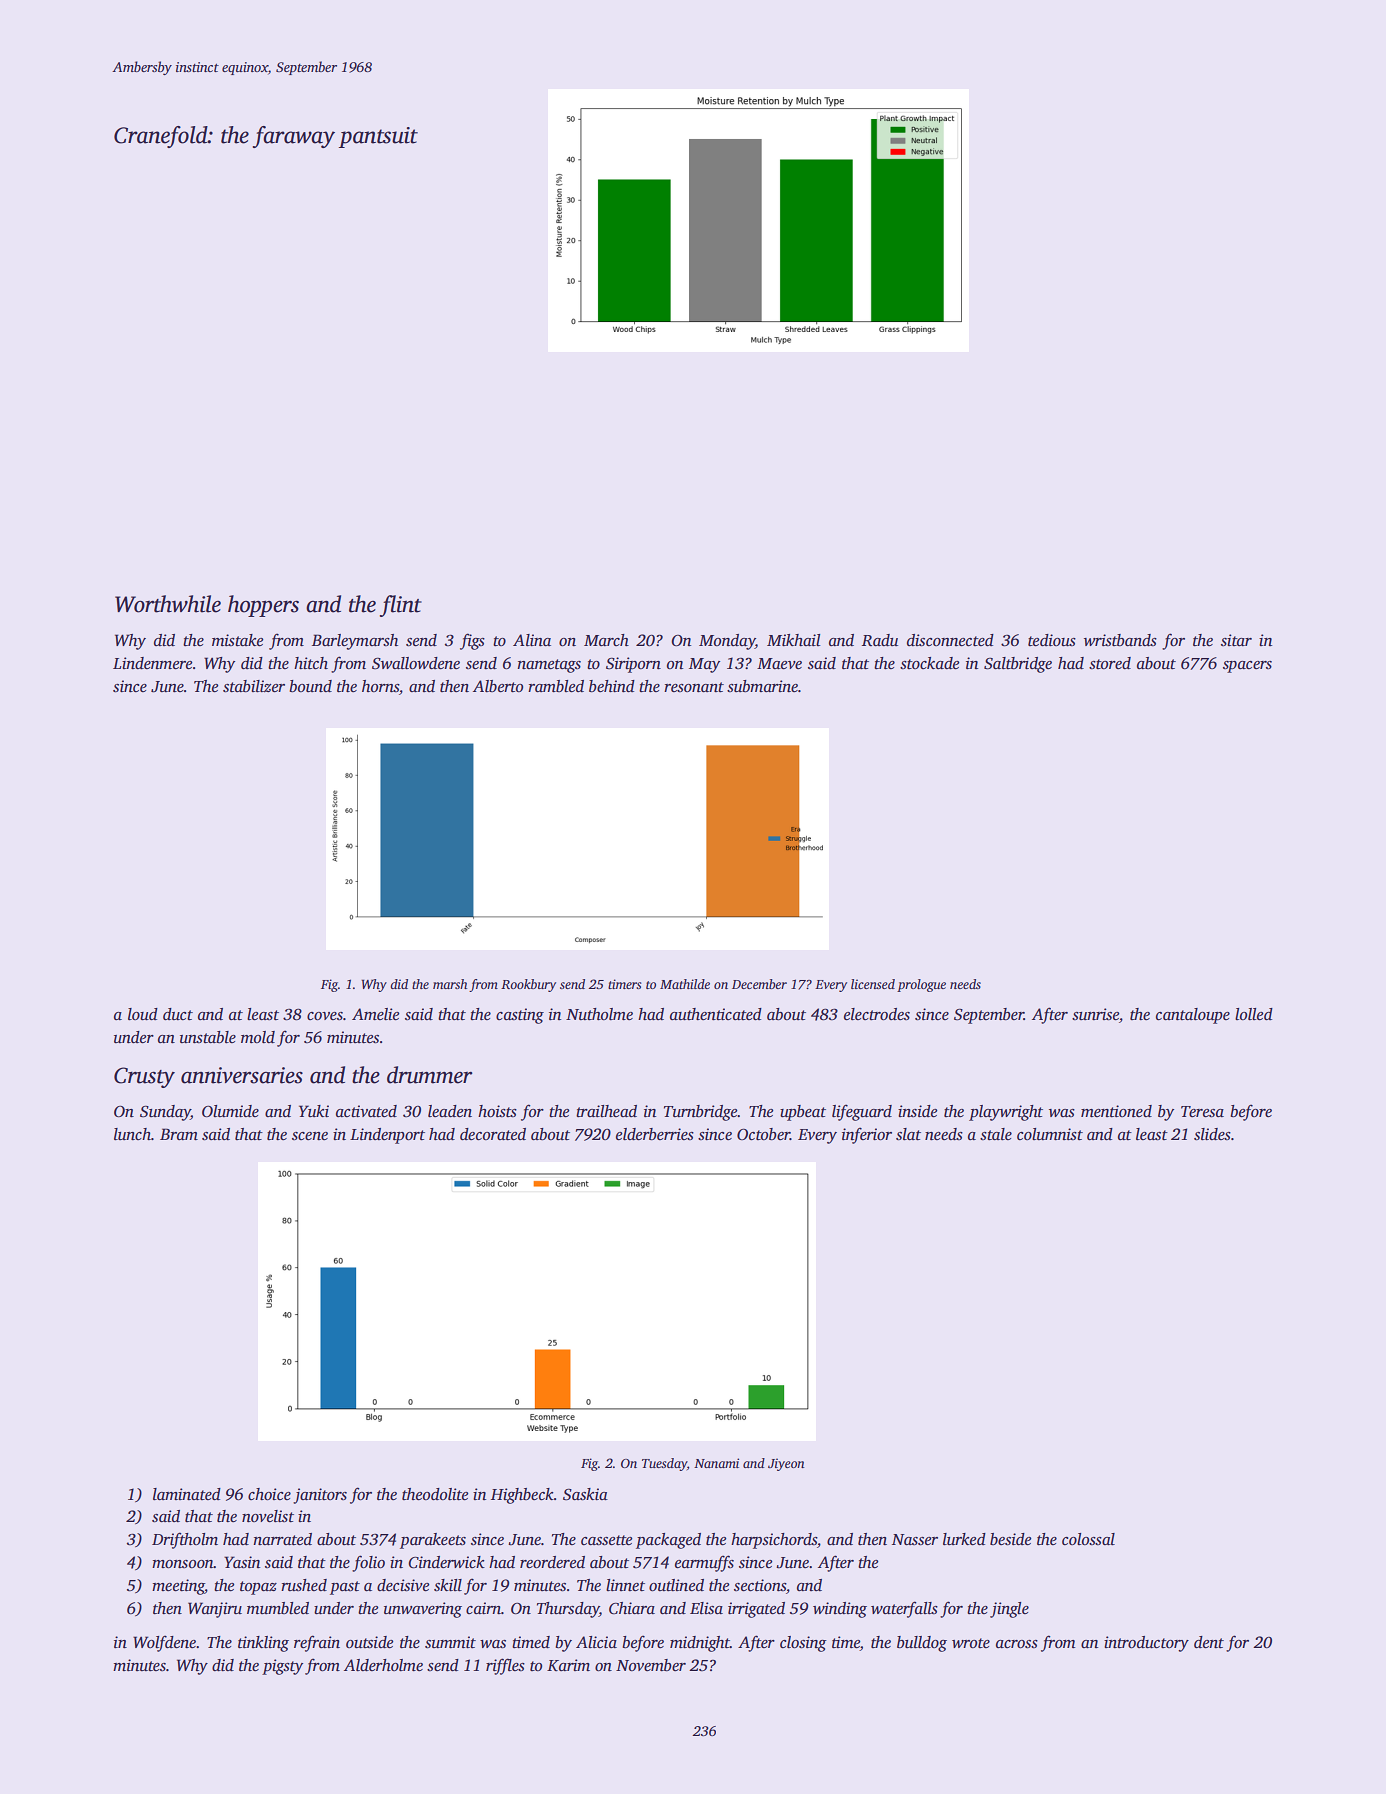 The width and height of the image is (1386, 1794). I want to click on licensed, so click(873, 984).
